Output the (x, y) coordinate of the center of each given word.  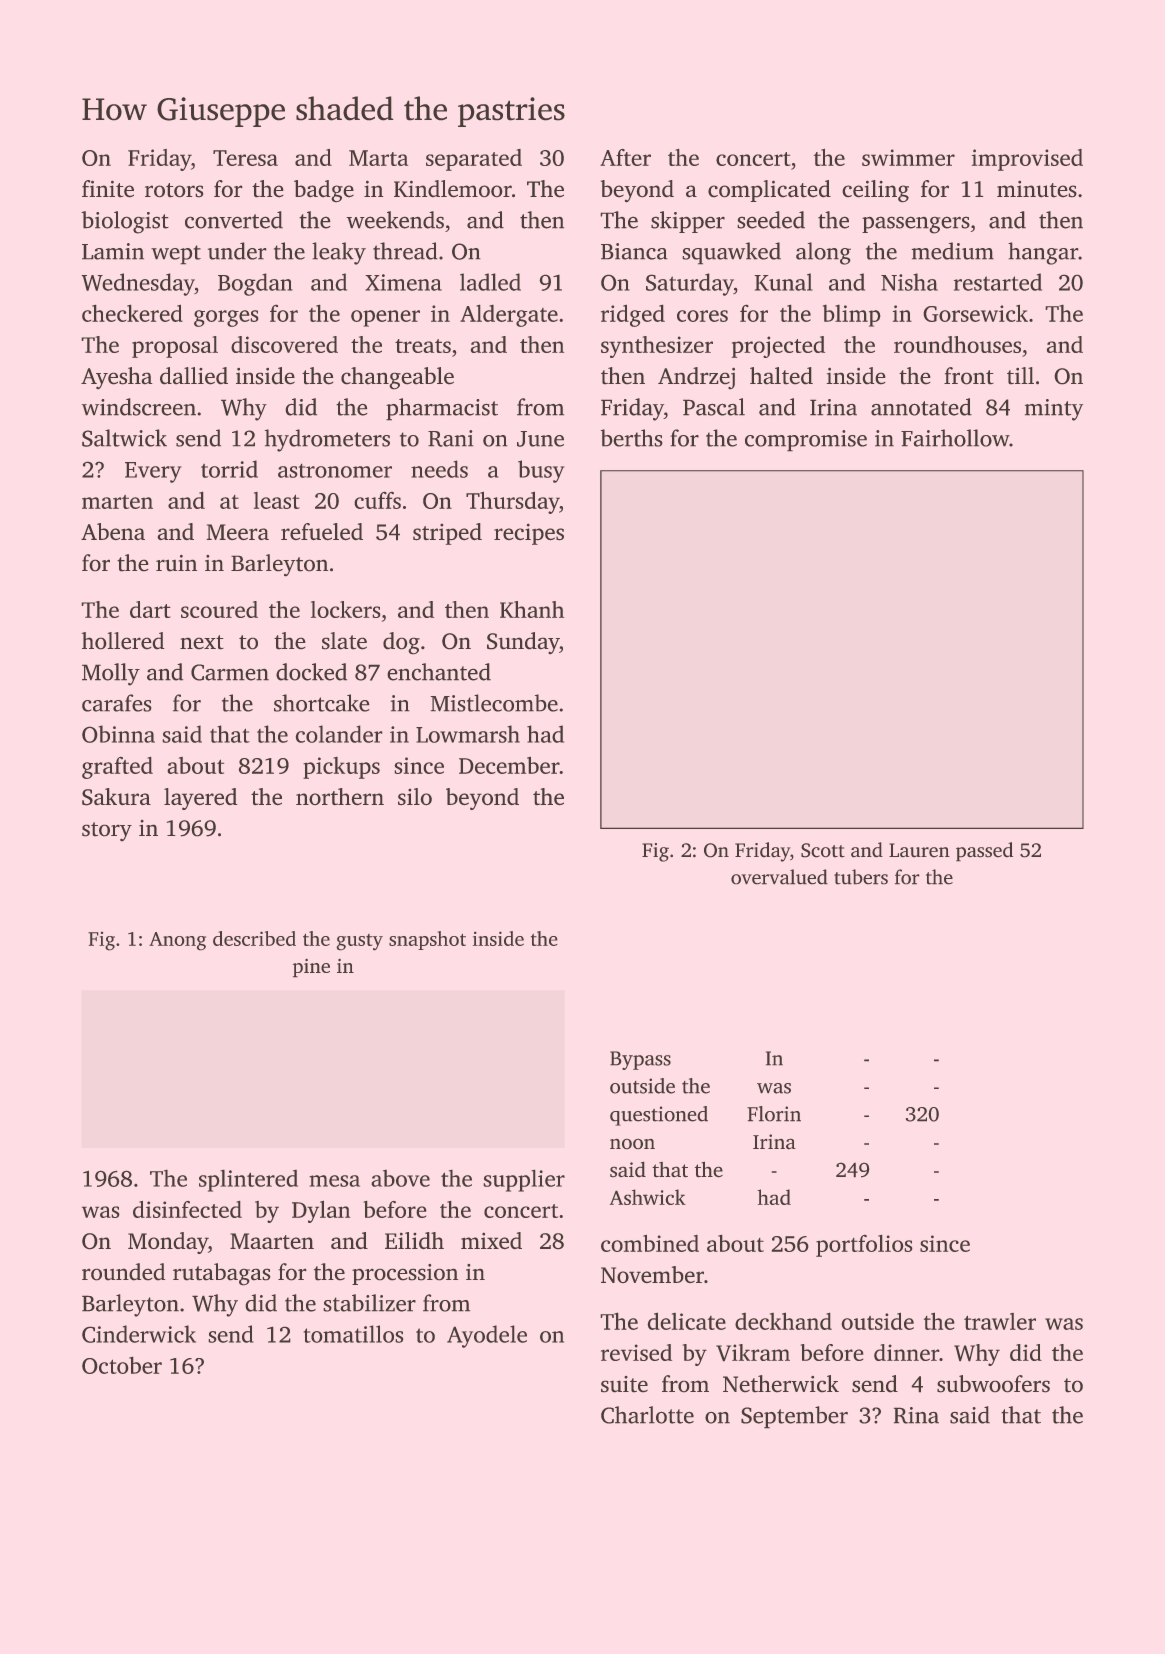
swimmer (908, 157)
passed (984, 852)
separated (474, 160)
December (509, 765)
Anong (177, 941)
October (122, 1365)
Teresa (245, 158)
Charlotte (647, 1415)
